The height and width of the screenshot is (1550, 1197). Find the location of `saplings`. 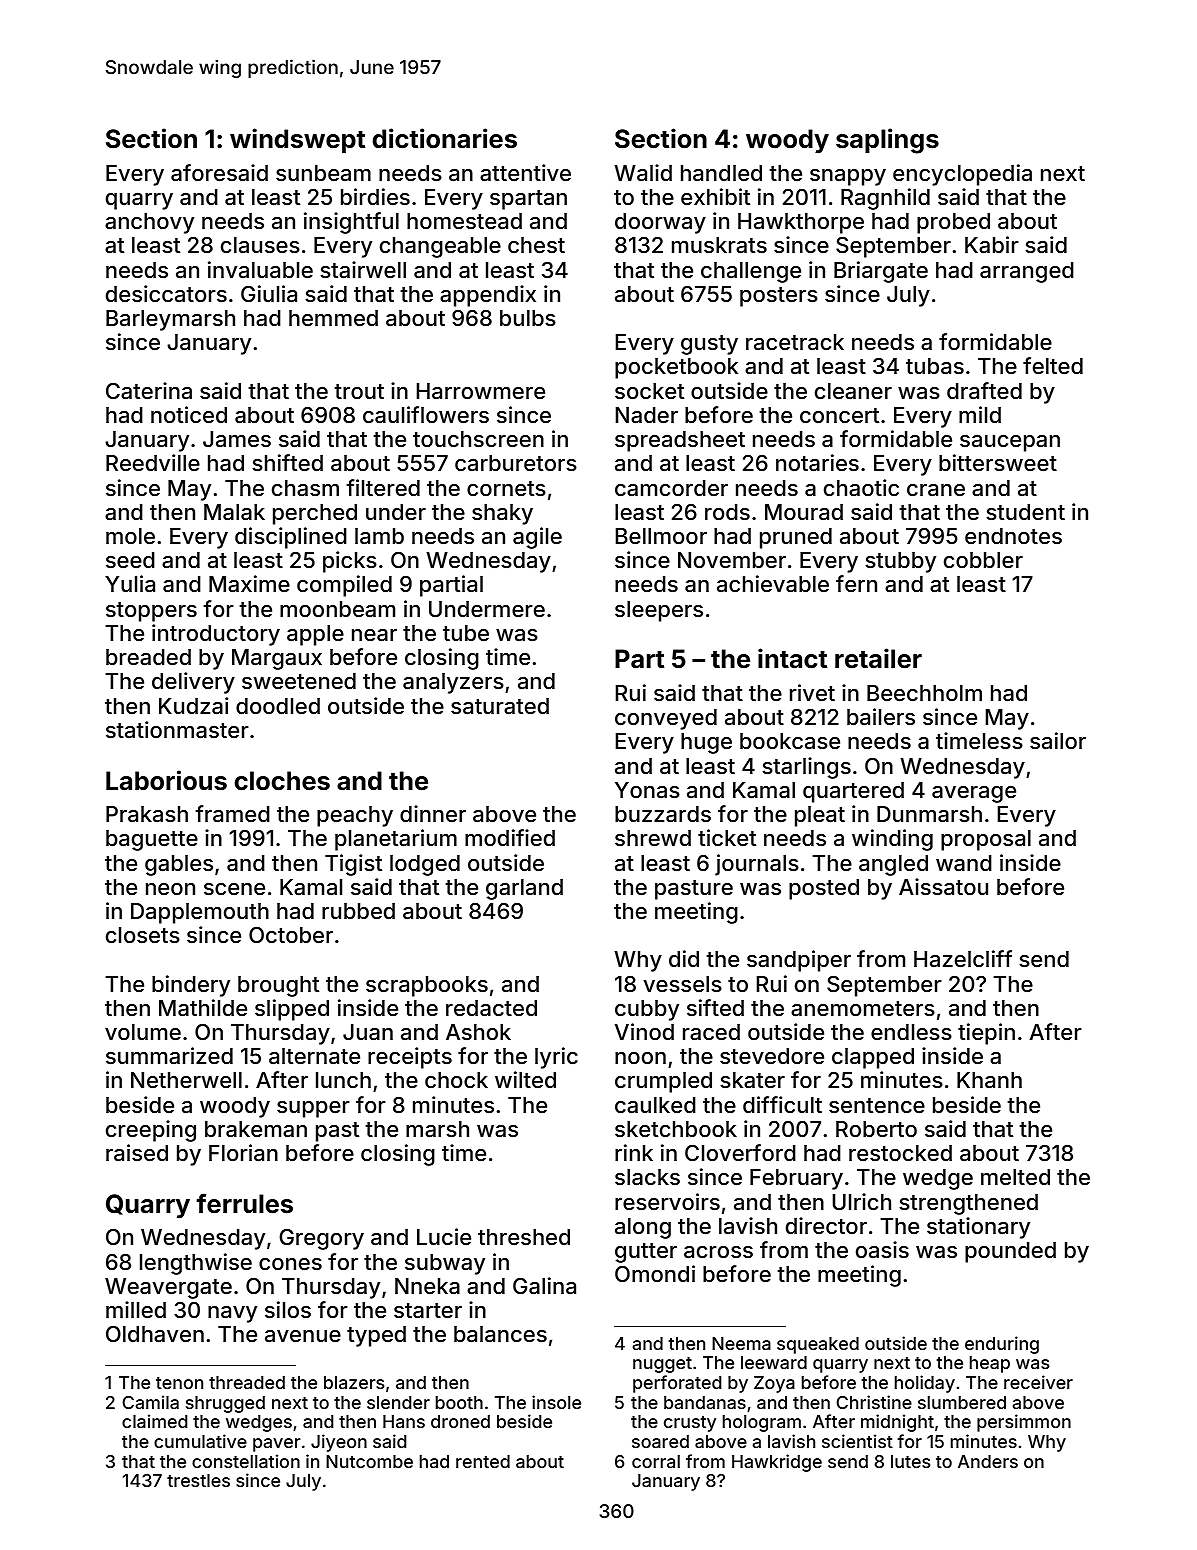

saplings is located at coordinates (887, 141).
